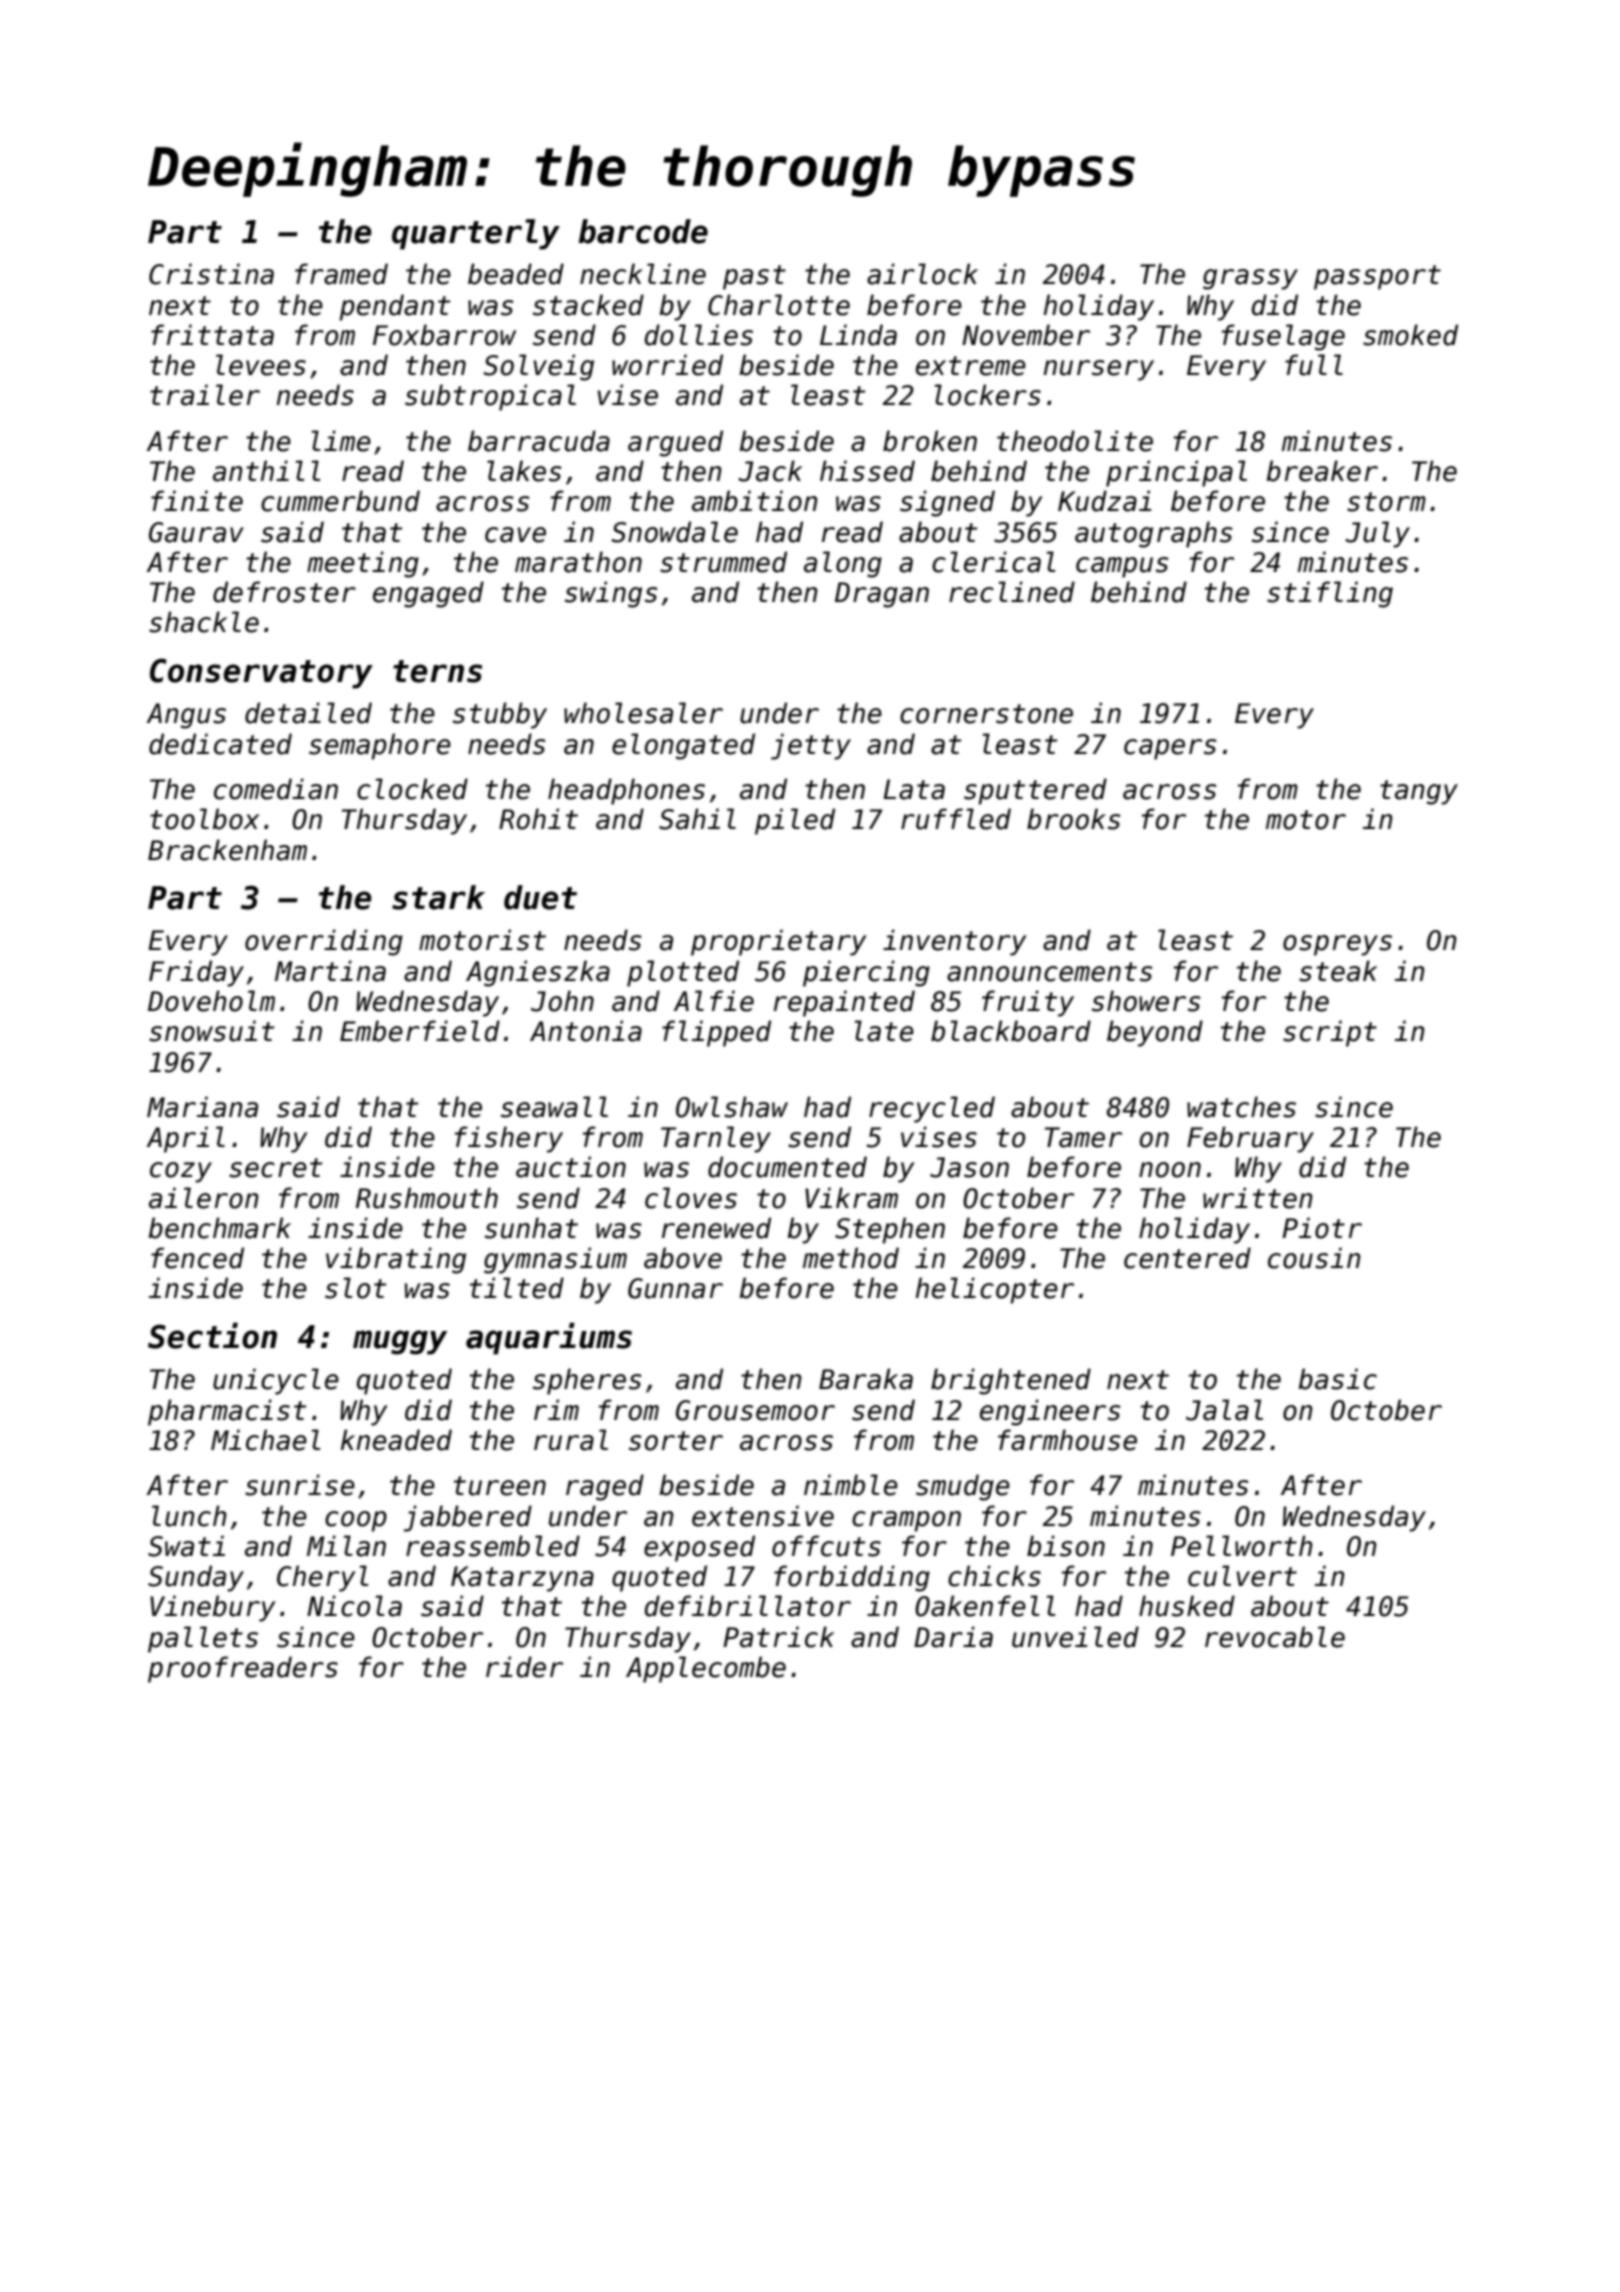  What do you see at coordinates (1338, 971) in the screenshot?
I see `steak` at bounding box center [1338, 971].
